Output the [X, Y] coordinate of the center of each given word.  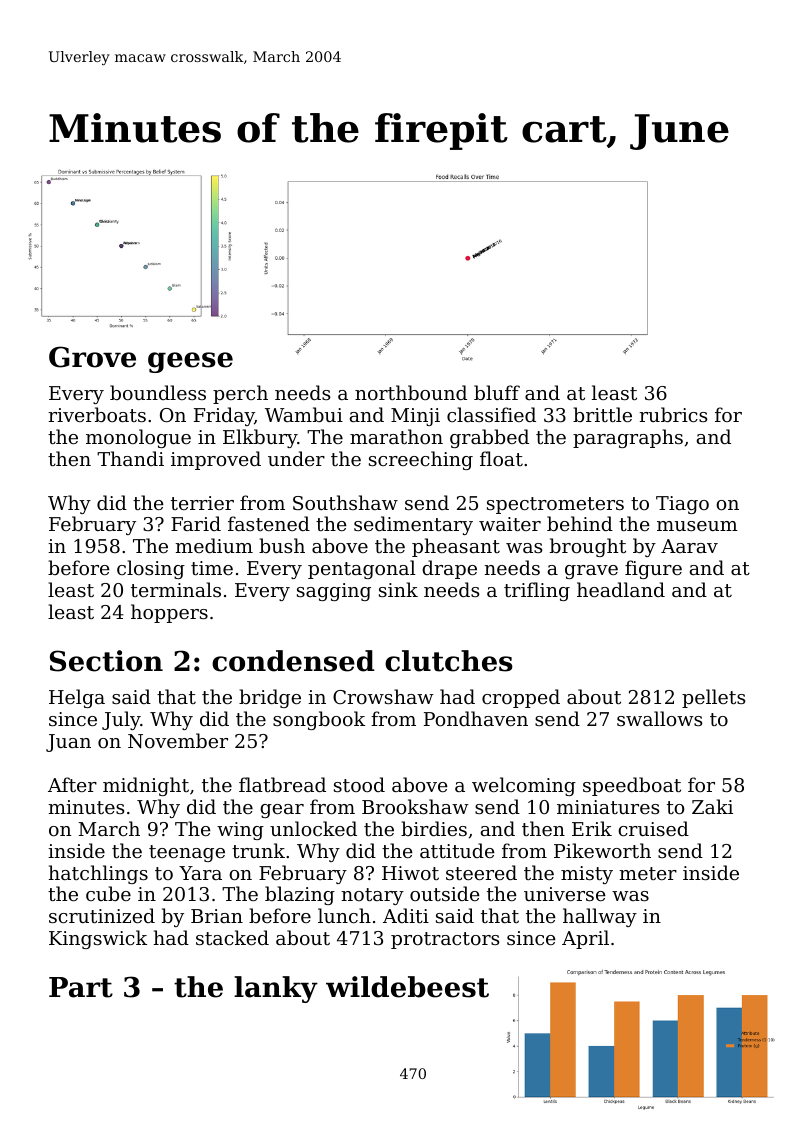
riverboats [97, 414]
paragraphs [628, 438]
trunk [258, 850]
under [296, 458]
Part [81, 987]
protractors [445, 940]
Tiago [682, 505]
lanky [276, 989]
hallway [600, 917]
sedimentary [413, 525]
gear [282, 811]
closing [151, 569]
